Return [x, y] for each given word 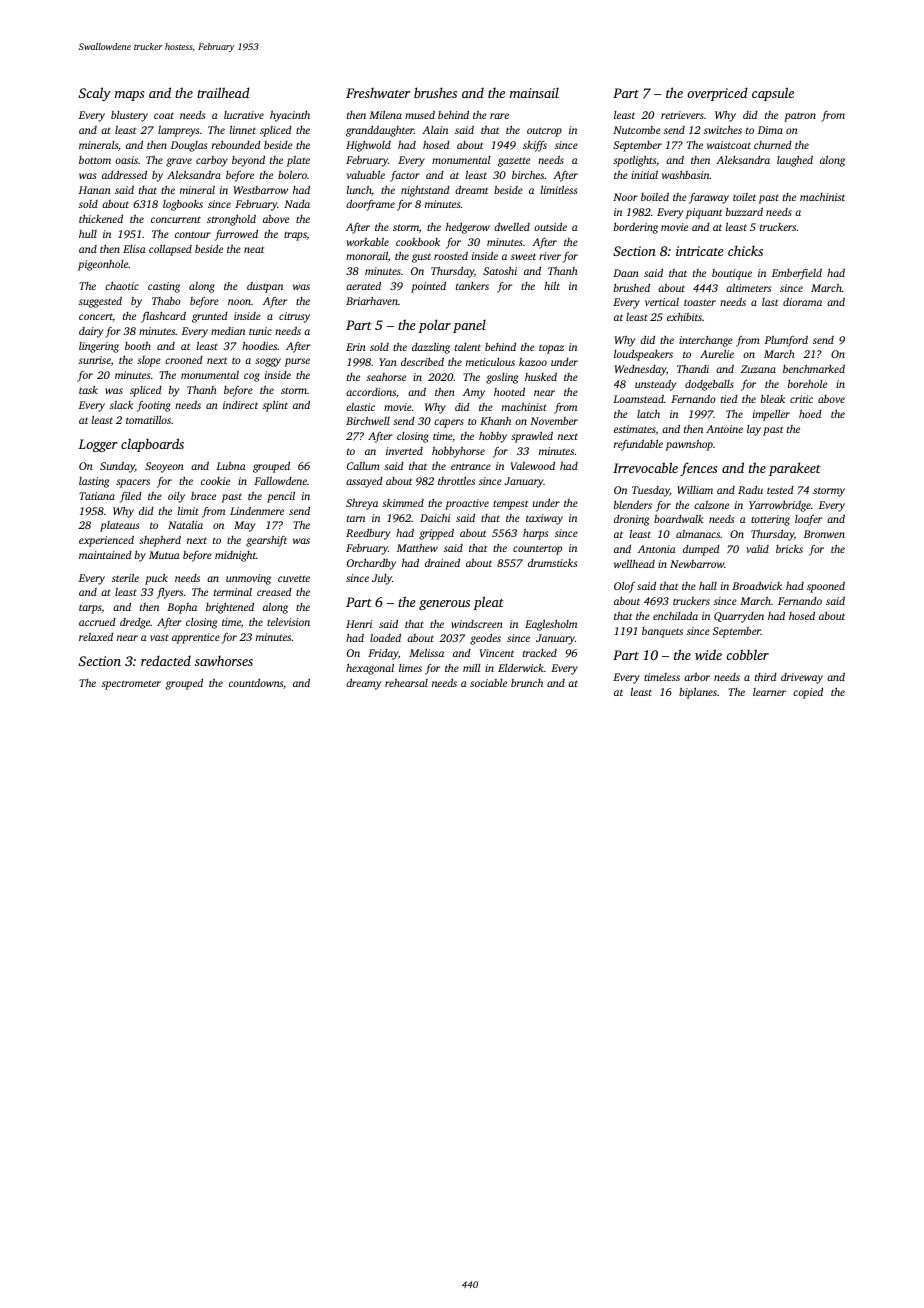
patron [800, 117]
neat [254, 250]
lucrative [244, 115]
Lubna [231, 465]
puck [156, 579]
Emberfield [797, 274]
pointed [428, 287]
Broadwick [757, 586]
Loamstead [638, 398]
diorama [802, 301]
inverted [404, 451]
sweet [523, 256]
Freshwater [378, 92]
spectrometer [131, 685]
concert [96, 317]
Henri [359, 624]
